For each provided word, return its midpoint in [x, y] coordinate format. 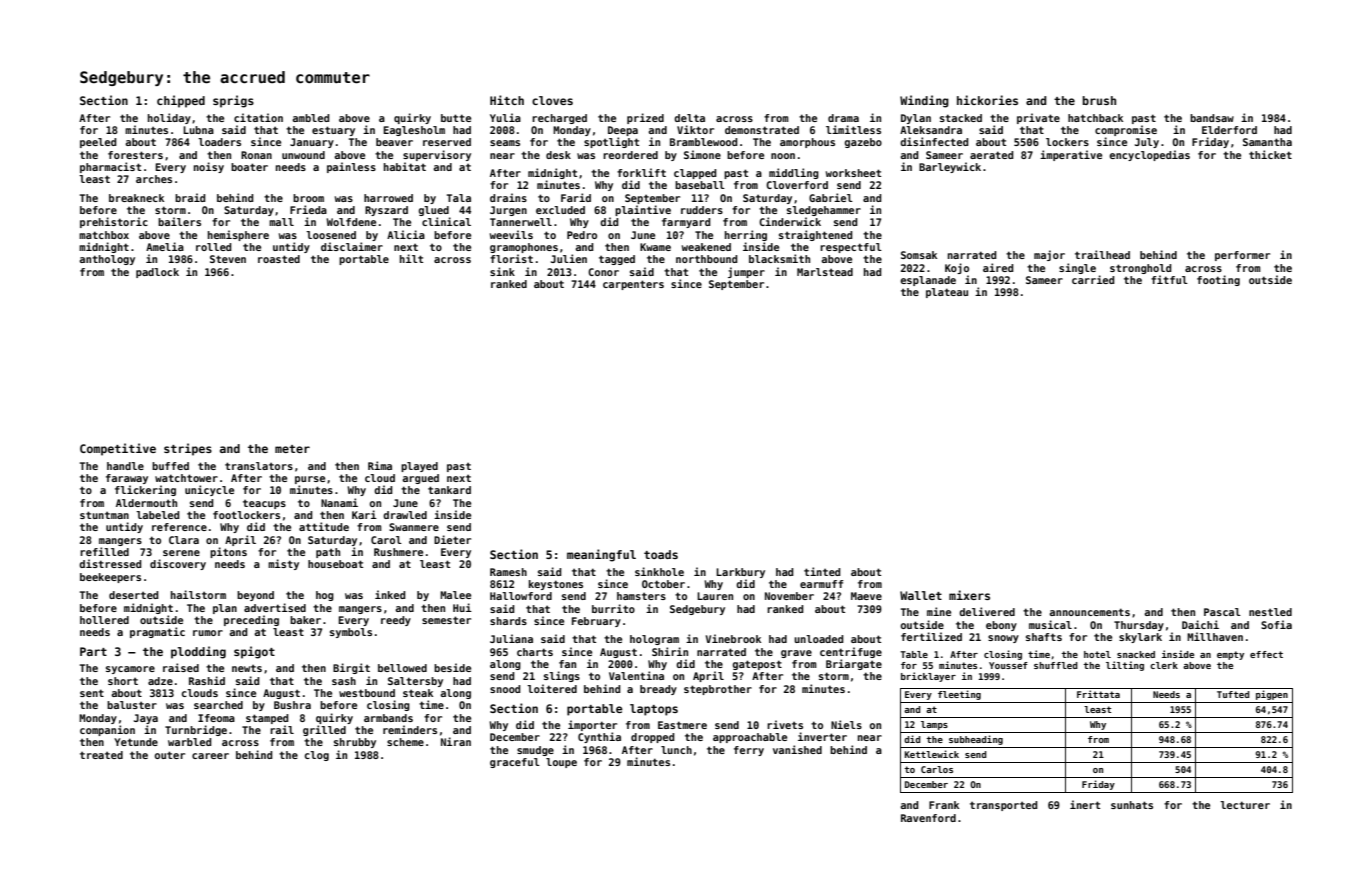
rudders [702, 210]
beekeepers [110, 578]
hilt [411, 258]
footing [1218, 280]
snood [505, 689]
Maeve [866, 596]
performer [1242, 256]
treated [101, 755]
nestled [1270, 612]
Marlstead [825, 272]
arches [154, 179]
